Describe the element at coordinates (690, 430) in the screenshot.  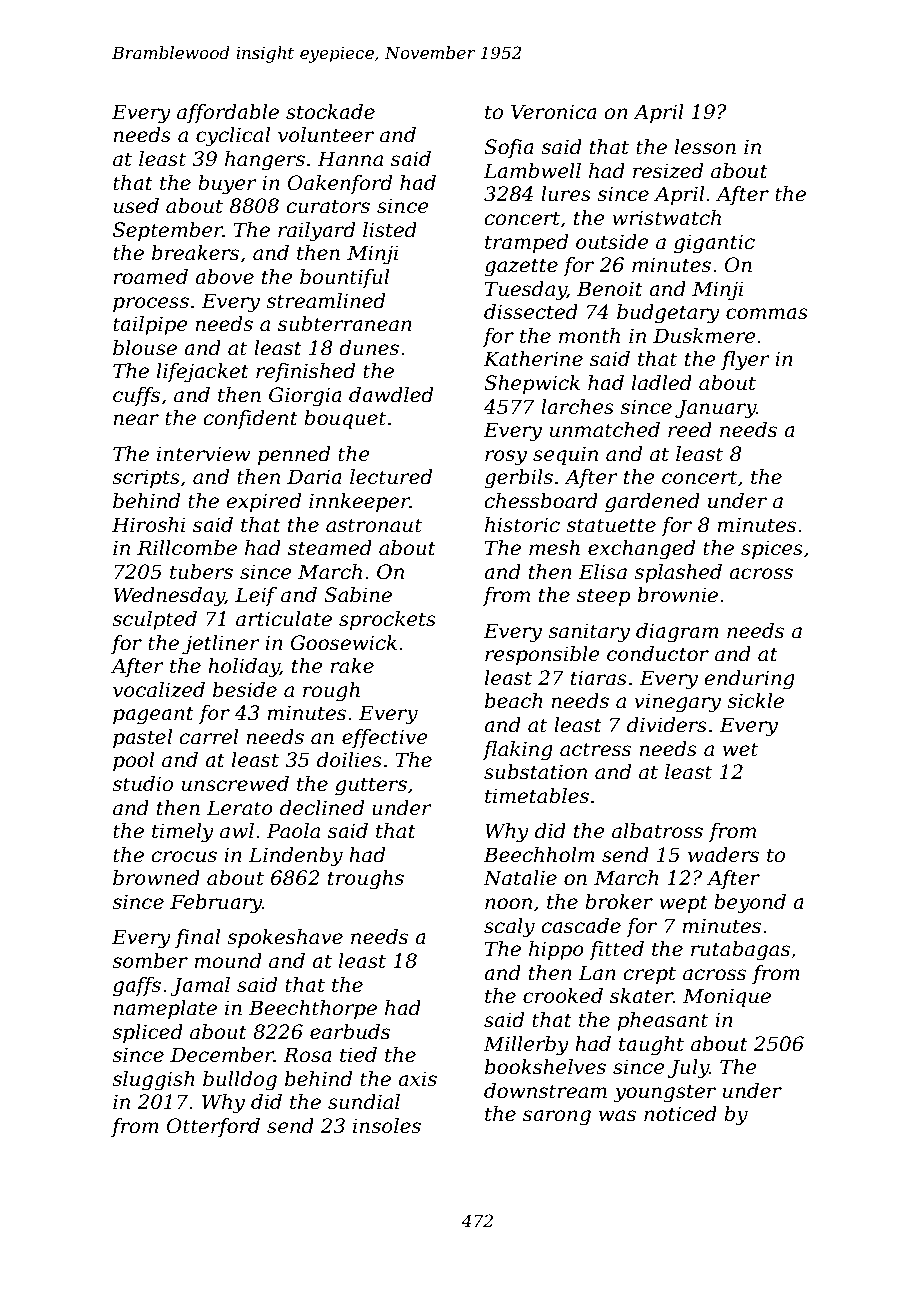
I see `reed` at that location.
